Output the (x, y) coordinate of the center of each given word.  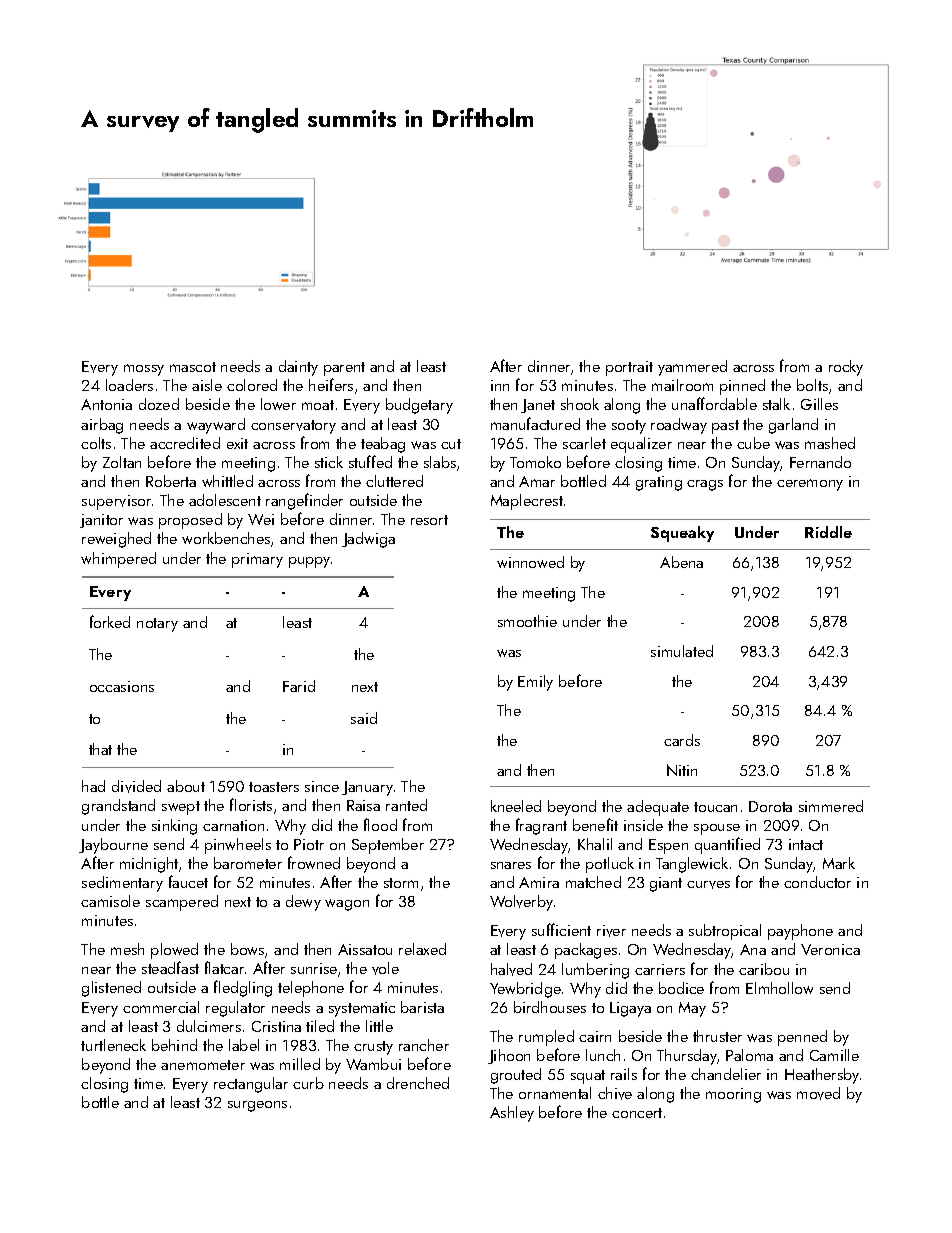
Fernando (820, 462)
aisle (207, 385)
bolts (812, 385)
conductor (817, 882)
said (364, 718)
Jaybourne (113, 846)
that (100, 749)
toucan (715, 807)
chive (615, 1093)
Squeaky (682, 534)
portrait (629, 368)
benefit (595, 824)
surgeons (257, 1106)
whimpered (118, 560)
